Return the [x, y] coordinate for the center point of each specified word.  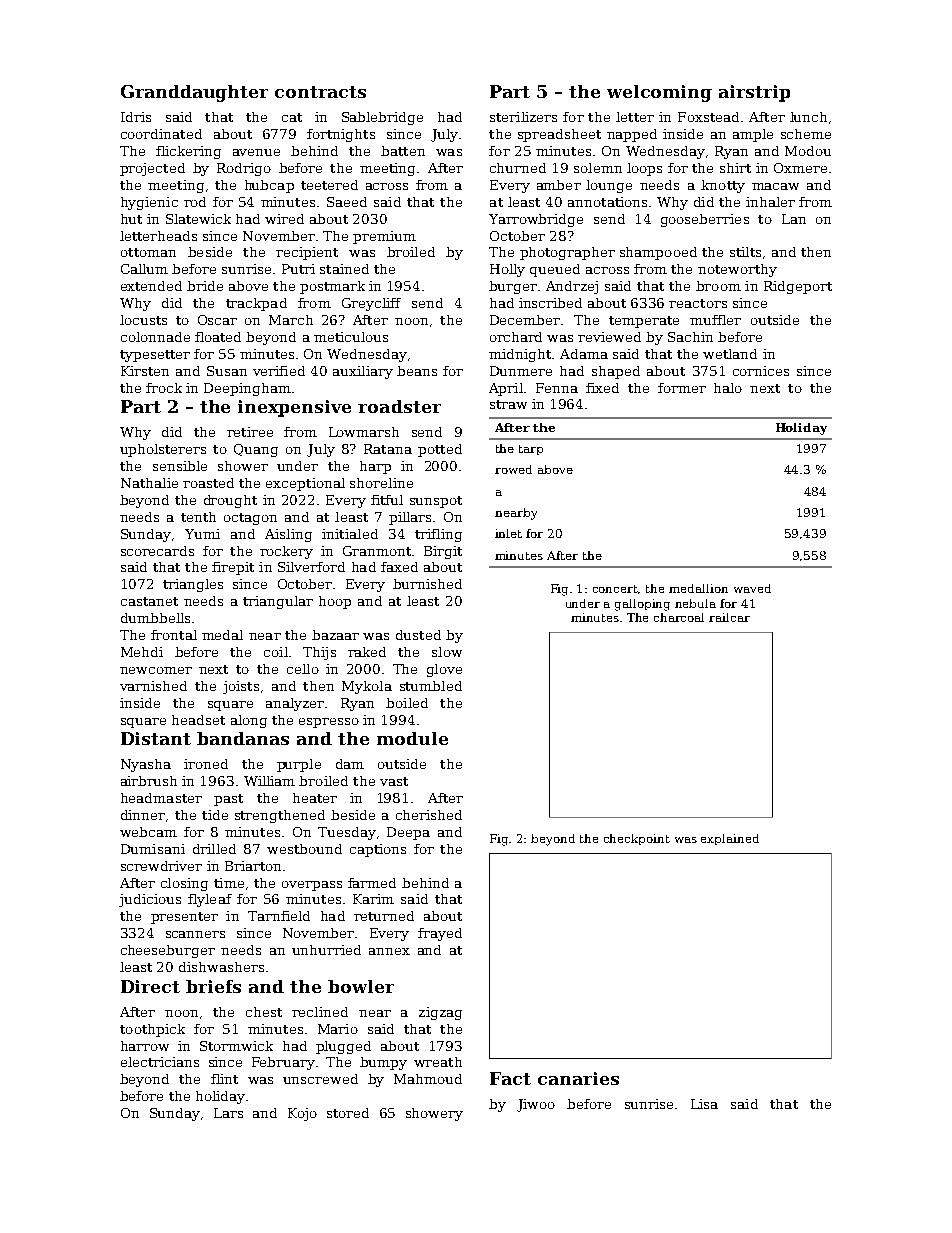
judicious [150, 900]
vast [394, 781]
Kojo [302, 1114]
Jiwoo [536, 1105]
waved [752, 588]
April [506, 389]
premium [384, 237]
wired [284, 219]
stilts [745, 252]
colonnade [155, 337]
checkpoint [637, 839]
